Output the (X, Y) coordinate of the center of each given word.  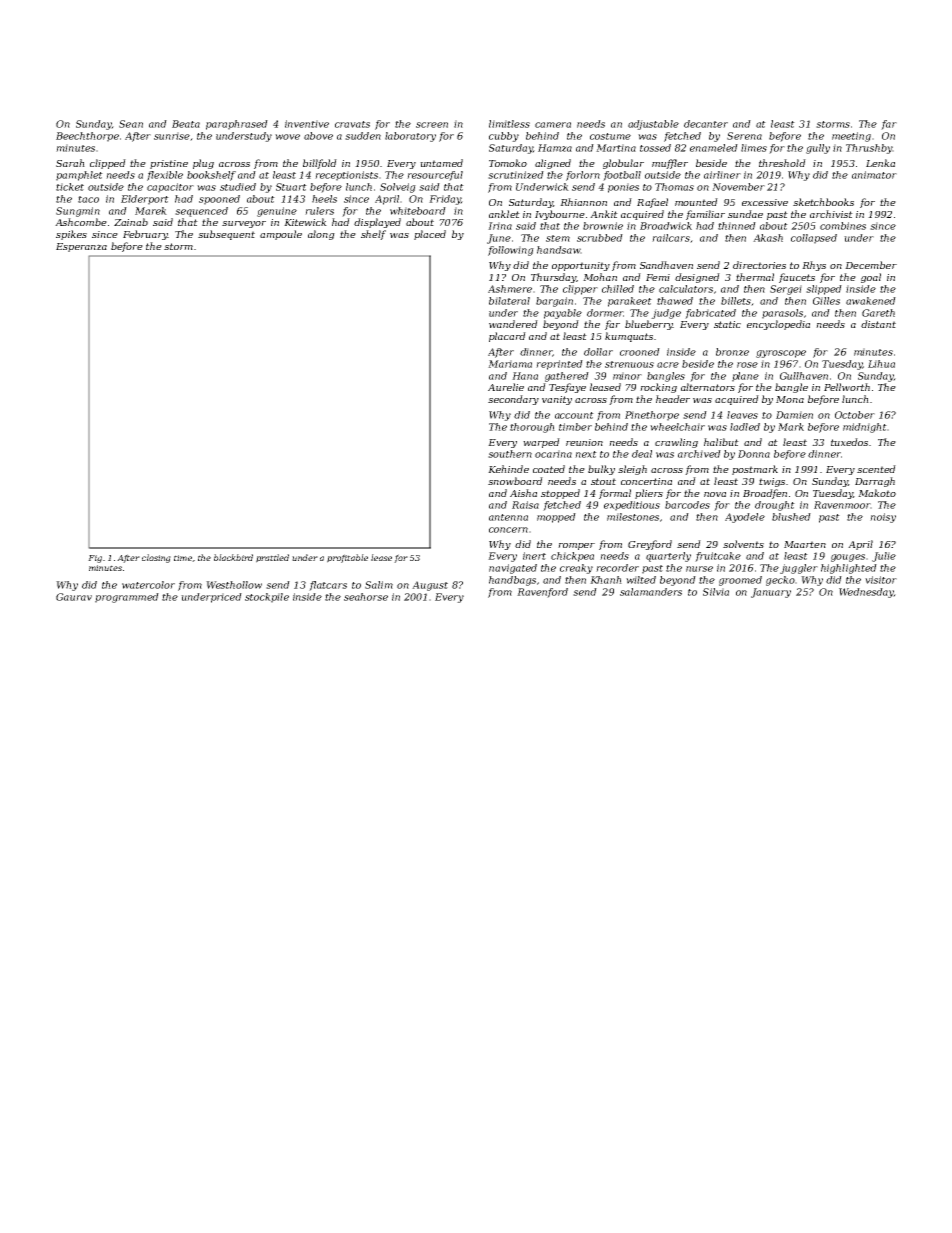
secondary (513, 400)
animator (874, 175)
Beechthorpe (87, 137)
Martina (616, 148)
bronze (732, 352)
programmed (127, 598)
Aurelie (506, 387)
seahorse (366, 597)
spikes (71, 235)
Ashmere (510, 289)
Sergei (786, 290)
